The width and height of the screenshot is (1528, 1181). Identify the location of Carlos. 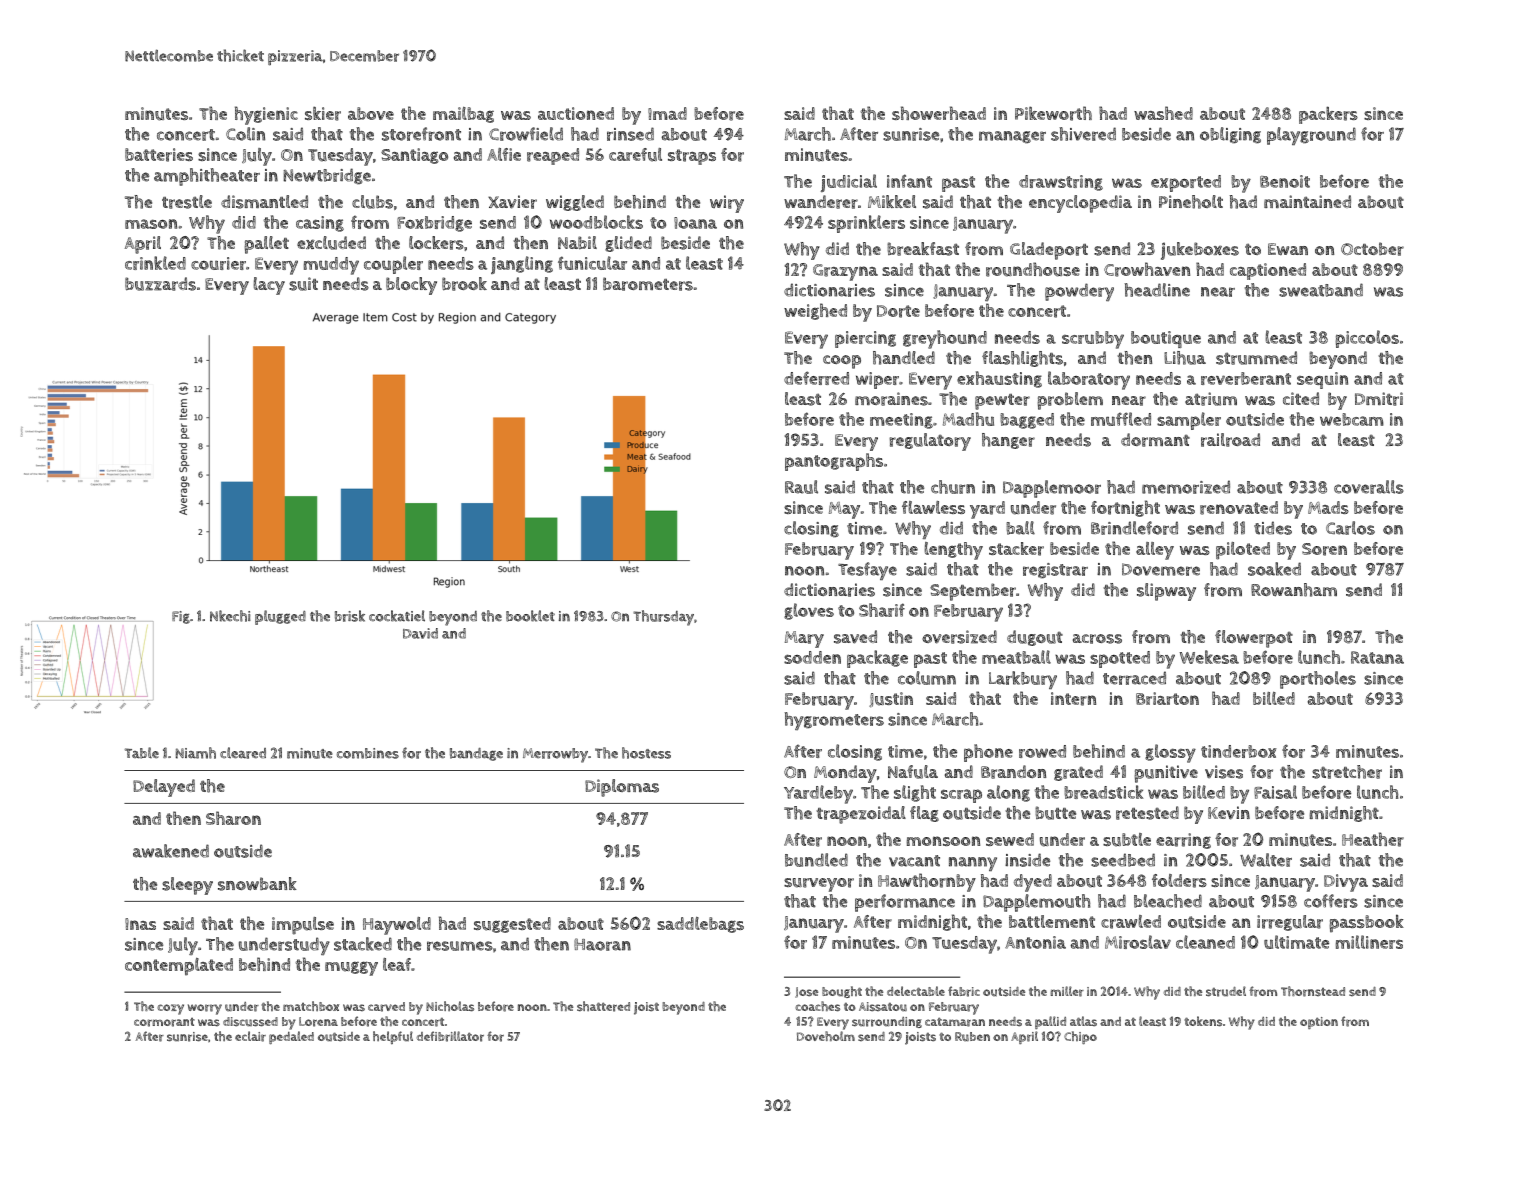
(1350, 528).
